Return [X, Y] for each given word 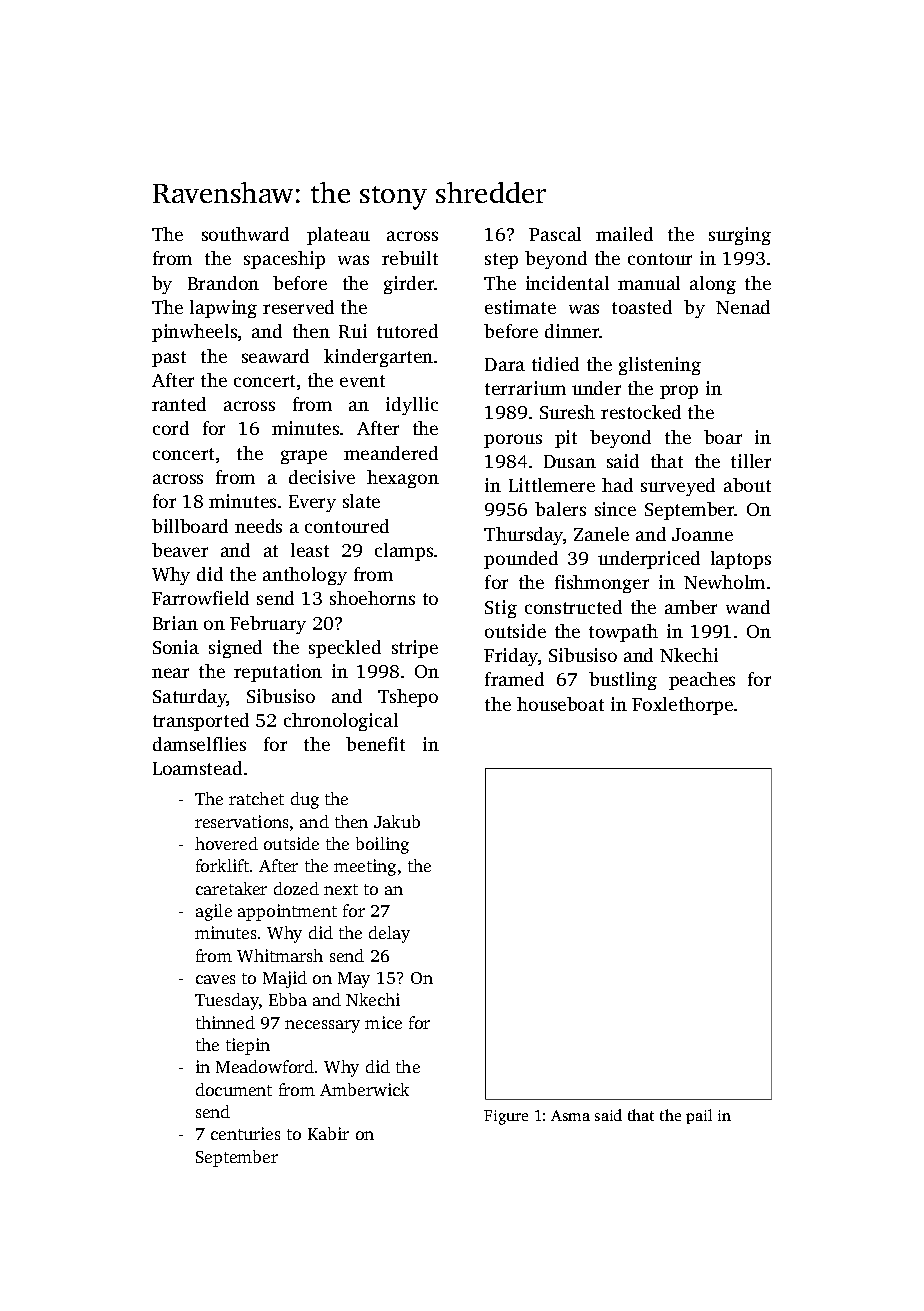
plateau [338, 236]
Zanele [601, 534]
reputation [278, 673]
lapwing [223, 309]
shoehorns [372, 598]
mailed [624, 234]
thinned [225, 1022]
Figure [506, 1117]
